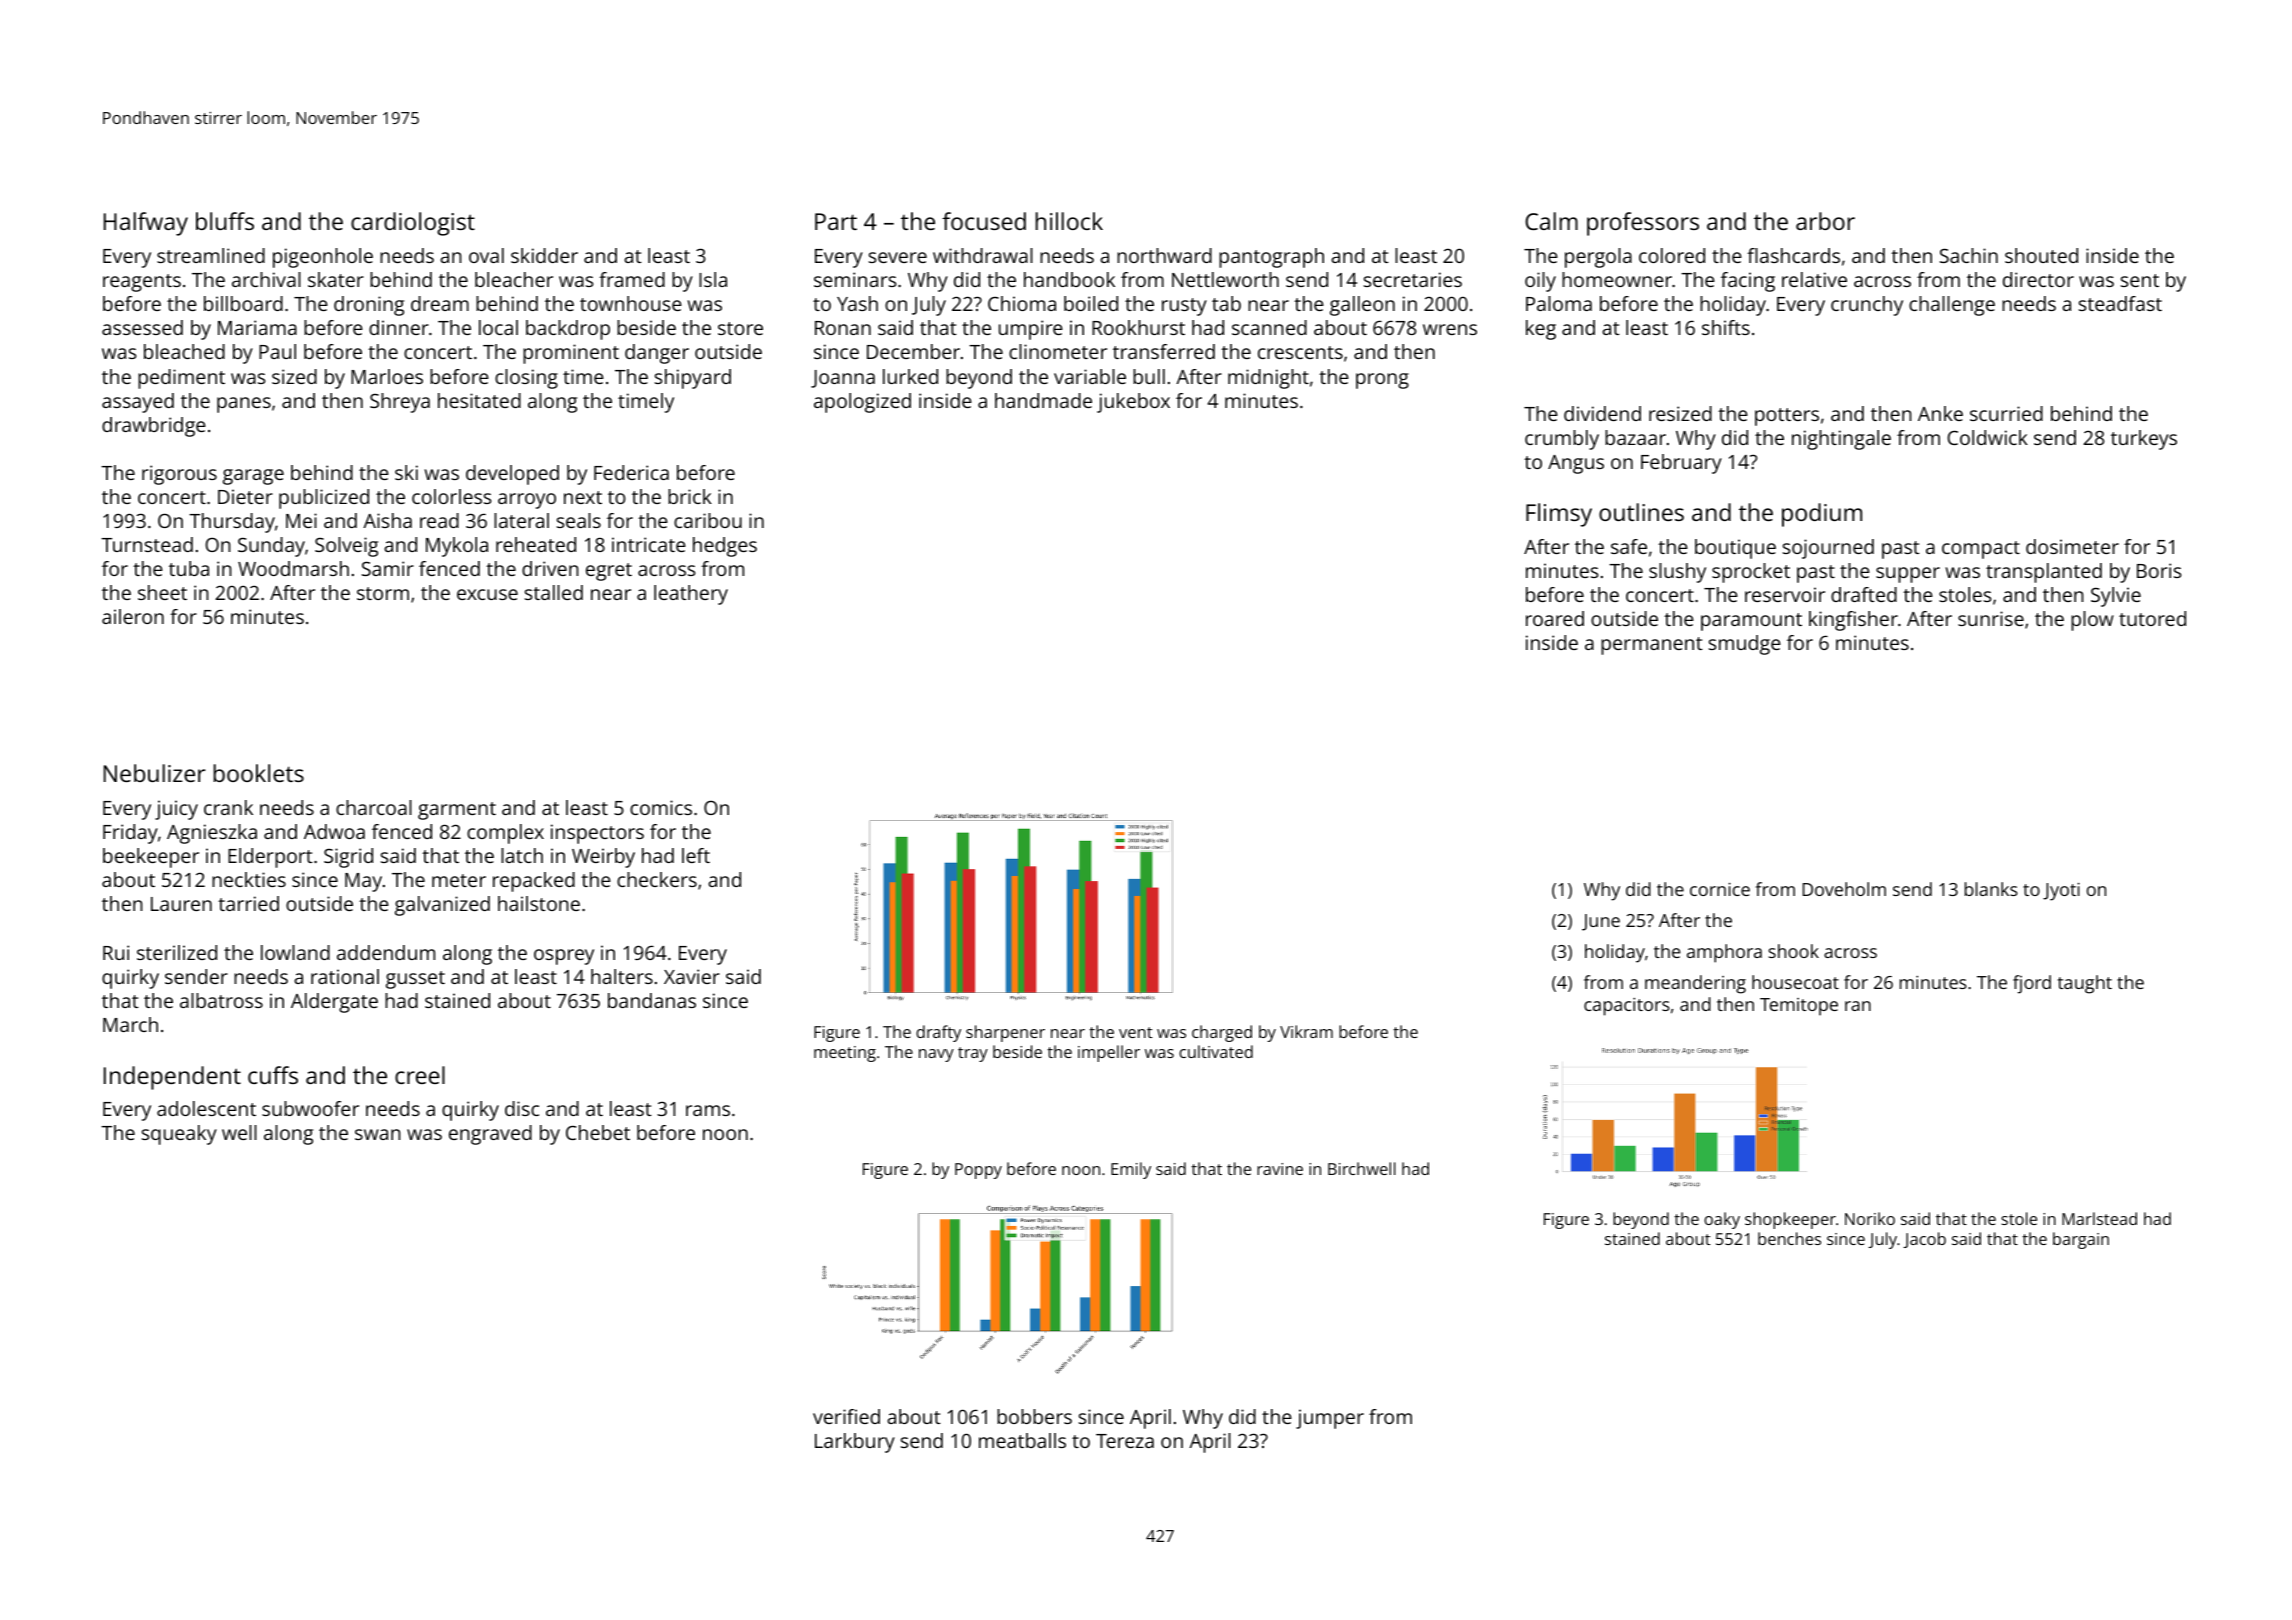 The height and width of the image is (1620, 2292). Describe the element at coordinates (846, 1416) in the image. I see `verified` at that location.
